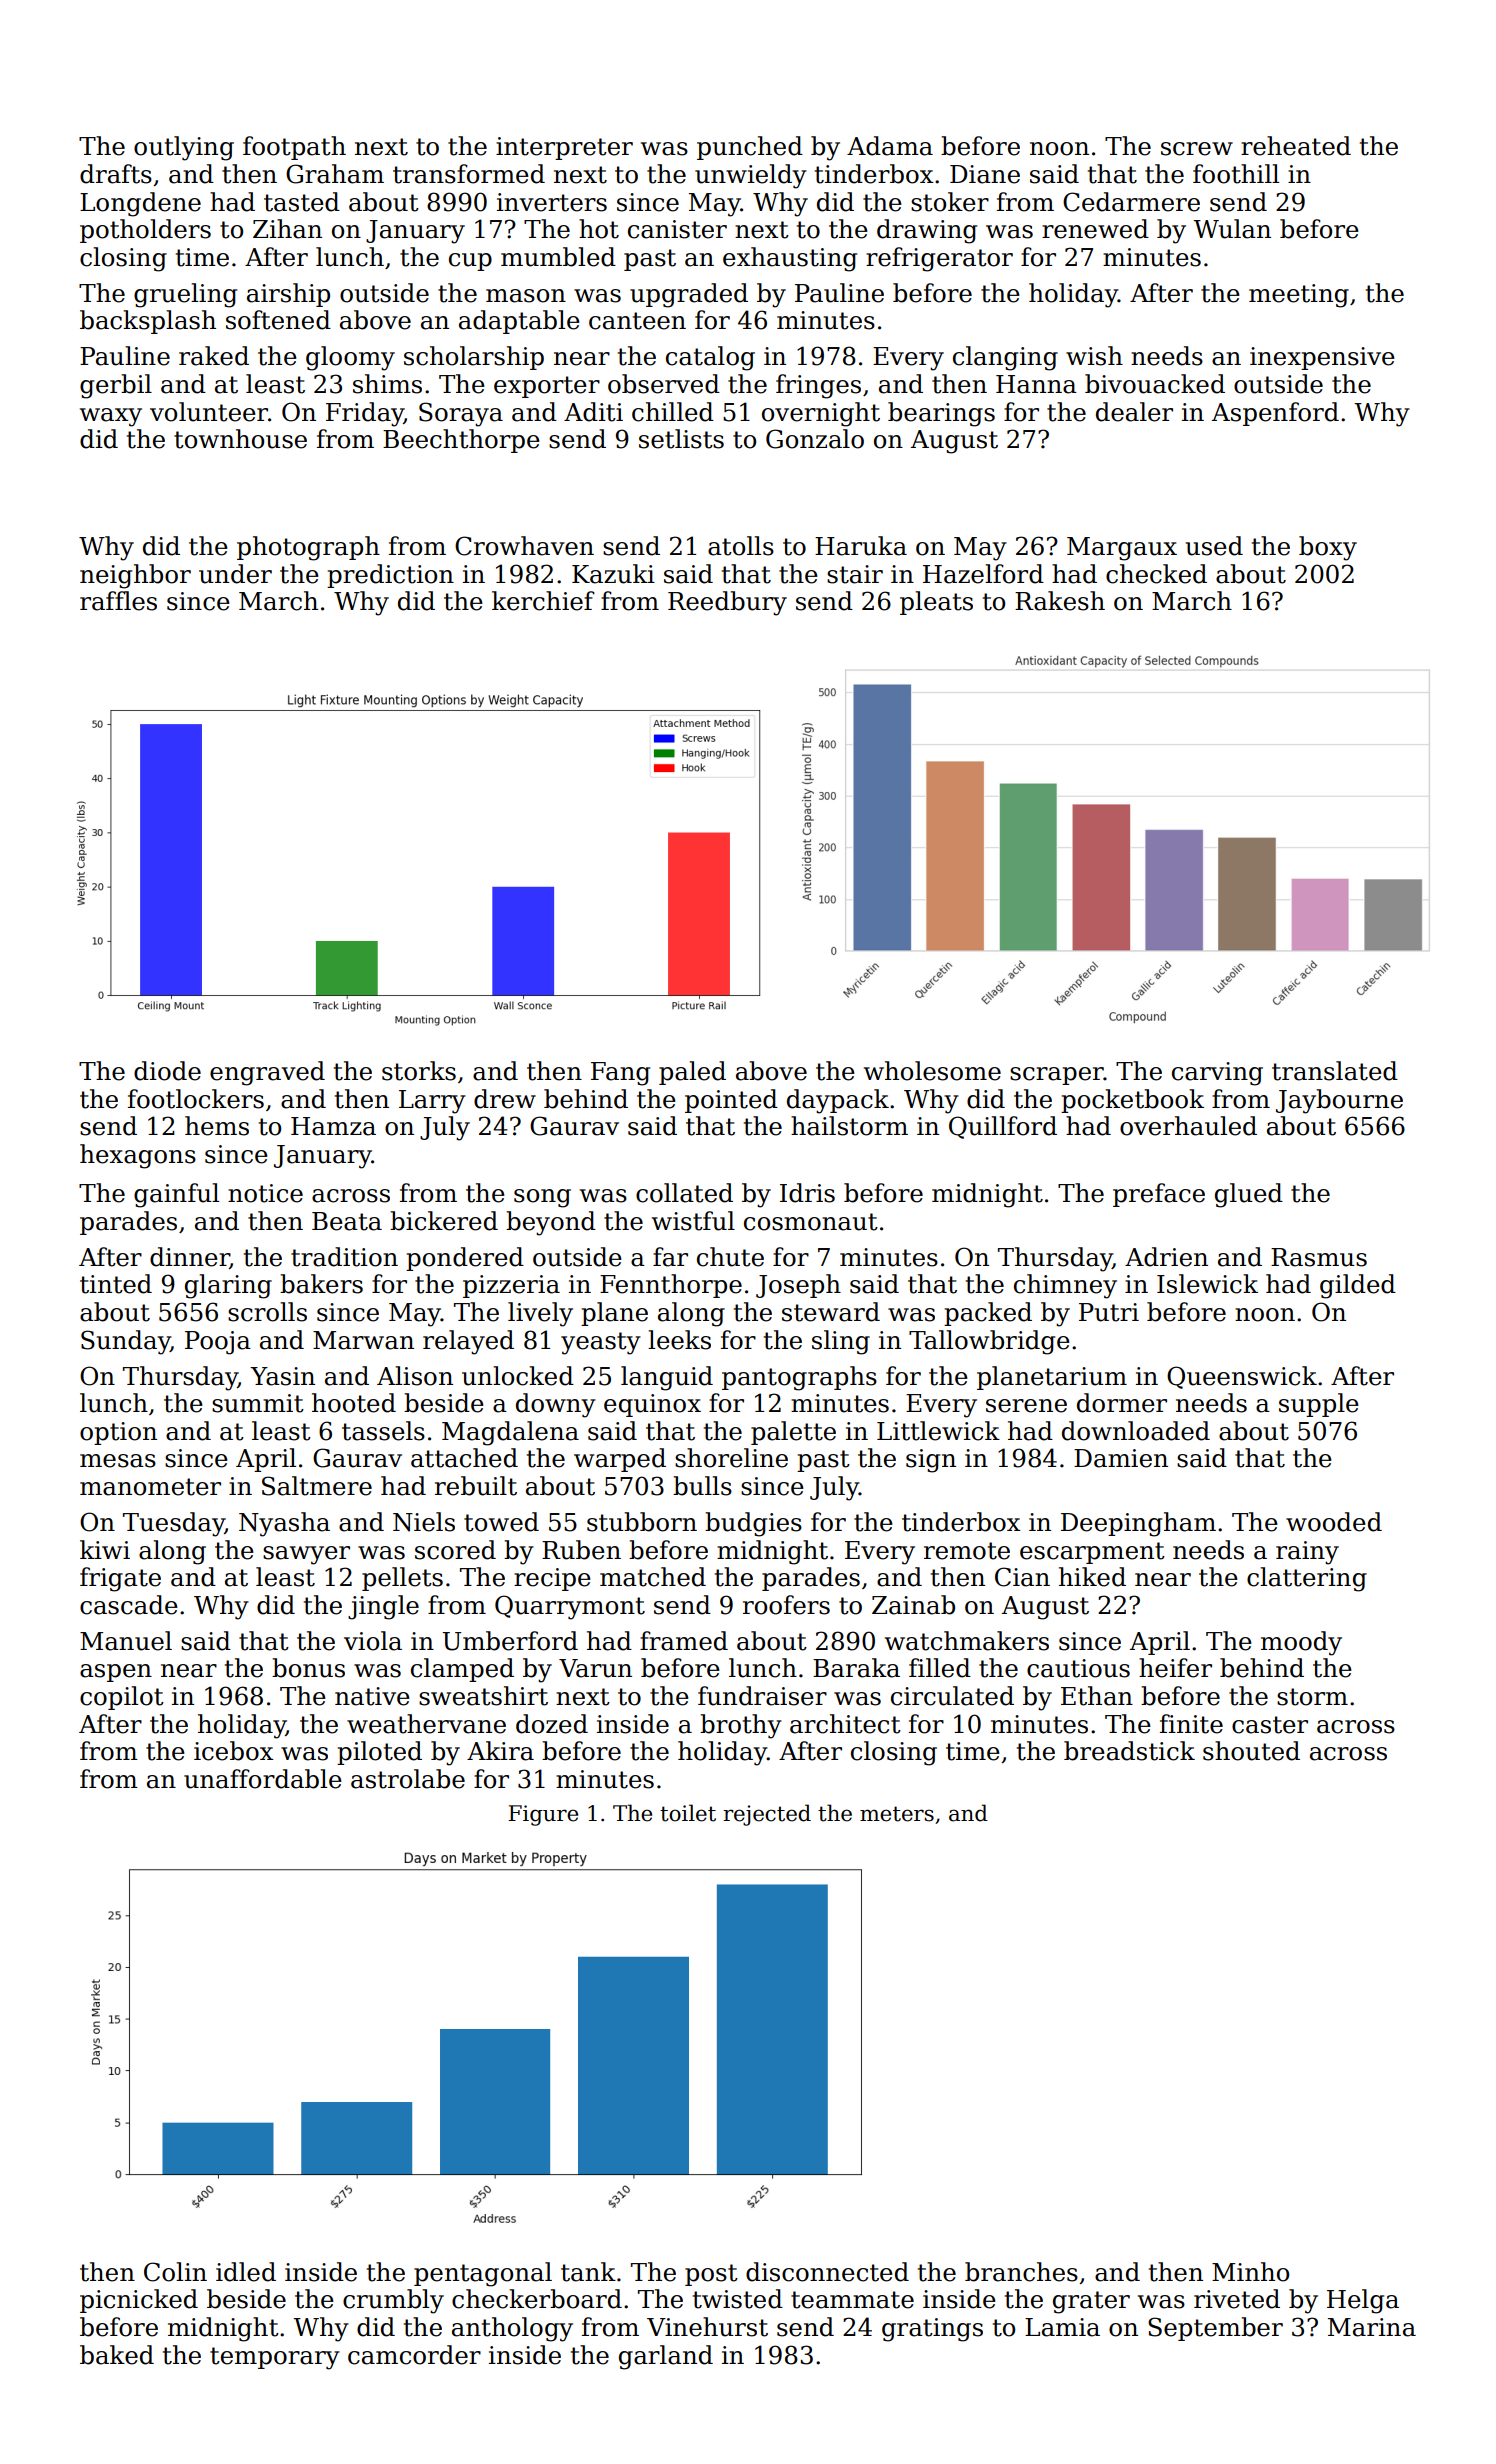 This document has width=1496, height=2464. Describe the element at coordinates (798, 1286) in the document. I see `Joseph` at that location.
